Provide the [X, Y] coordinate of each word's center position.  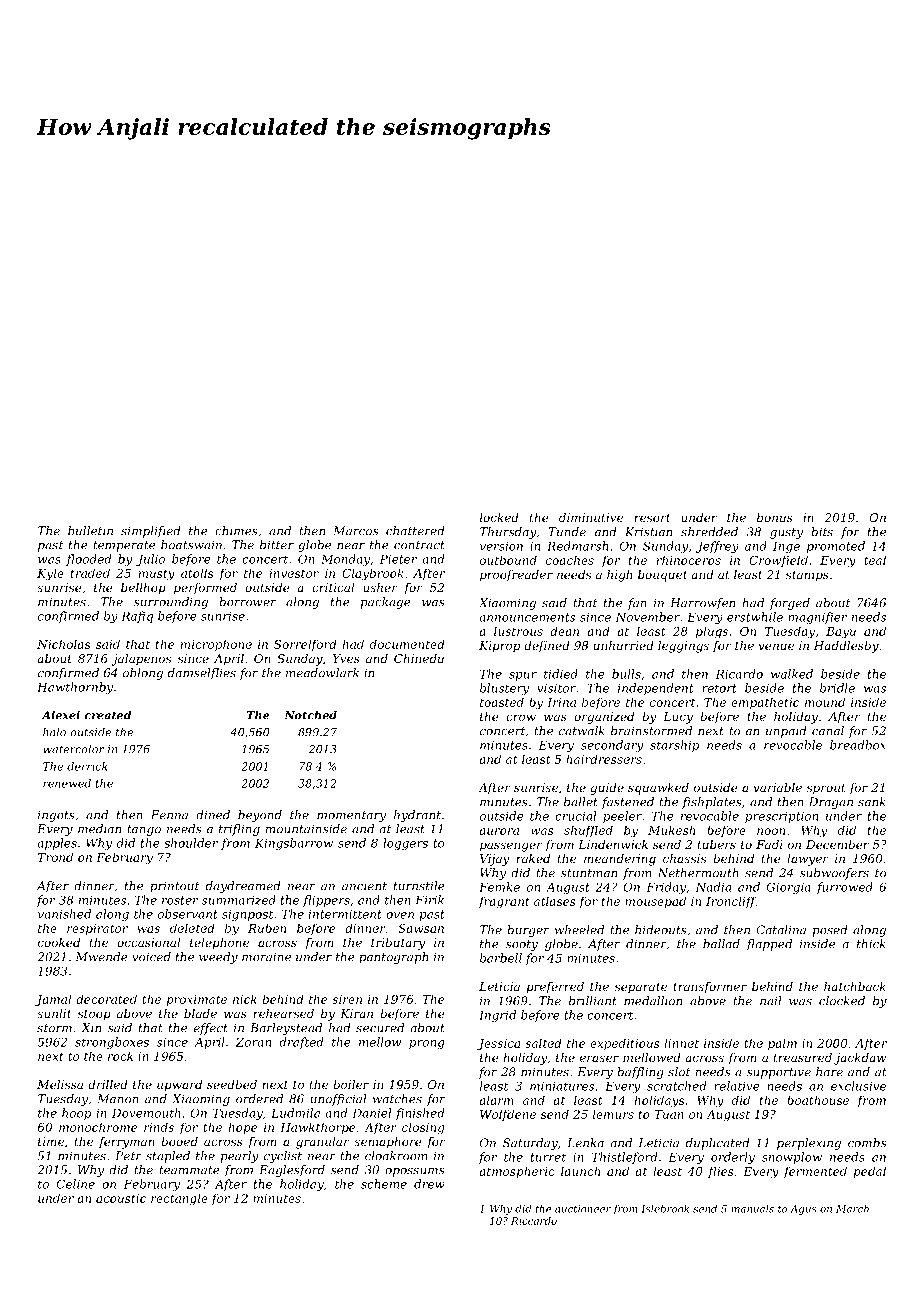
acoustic [121, 1198]
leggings [683, 647]
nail [770, 1001]
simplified [151, 532]
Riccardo [534, 1221]
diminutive [591, 517]
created [107, 715]
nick [245, 999]
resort [652, 518]
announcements [527, 617]
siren [347, 999]
